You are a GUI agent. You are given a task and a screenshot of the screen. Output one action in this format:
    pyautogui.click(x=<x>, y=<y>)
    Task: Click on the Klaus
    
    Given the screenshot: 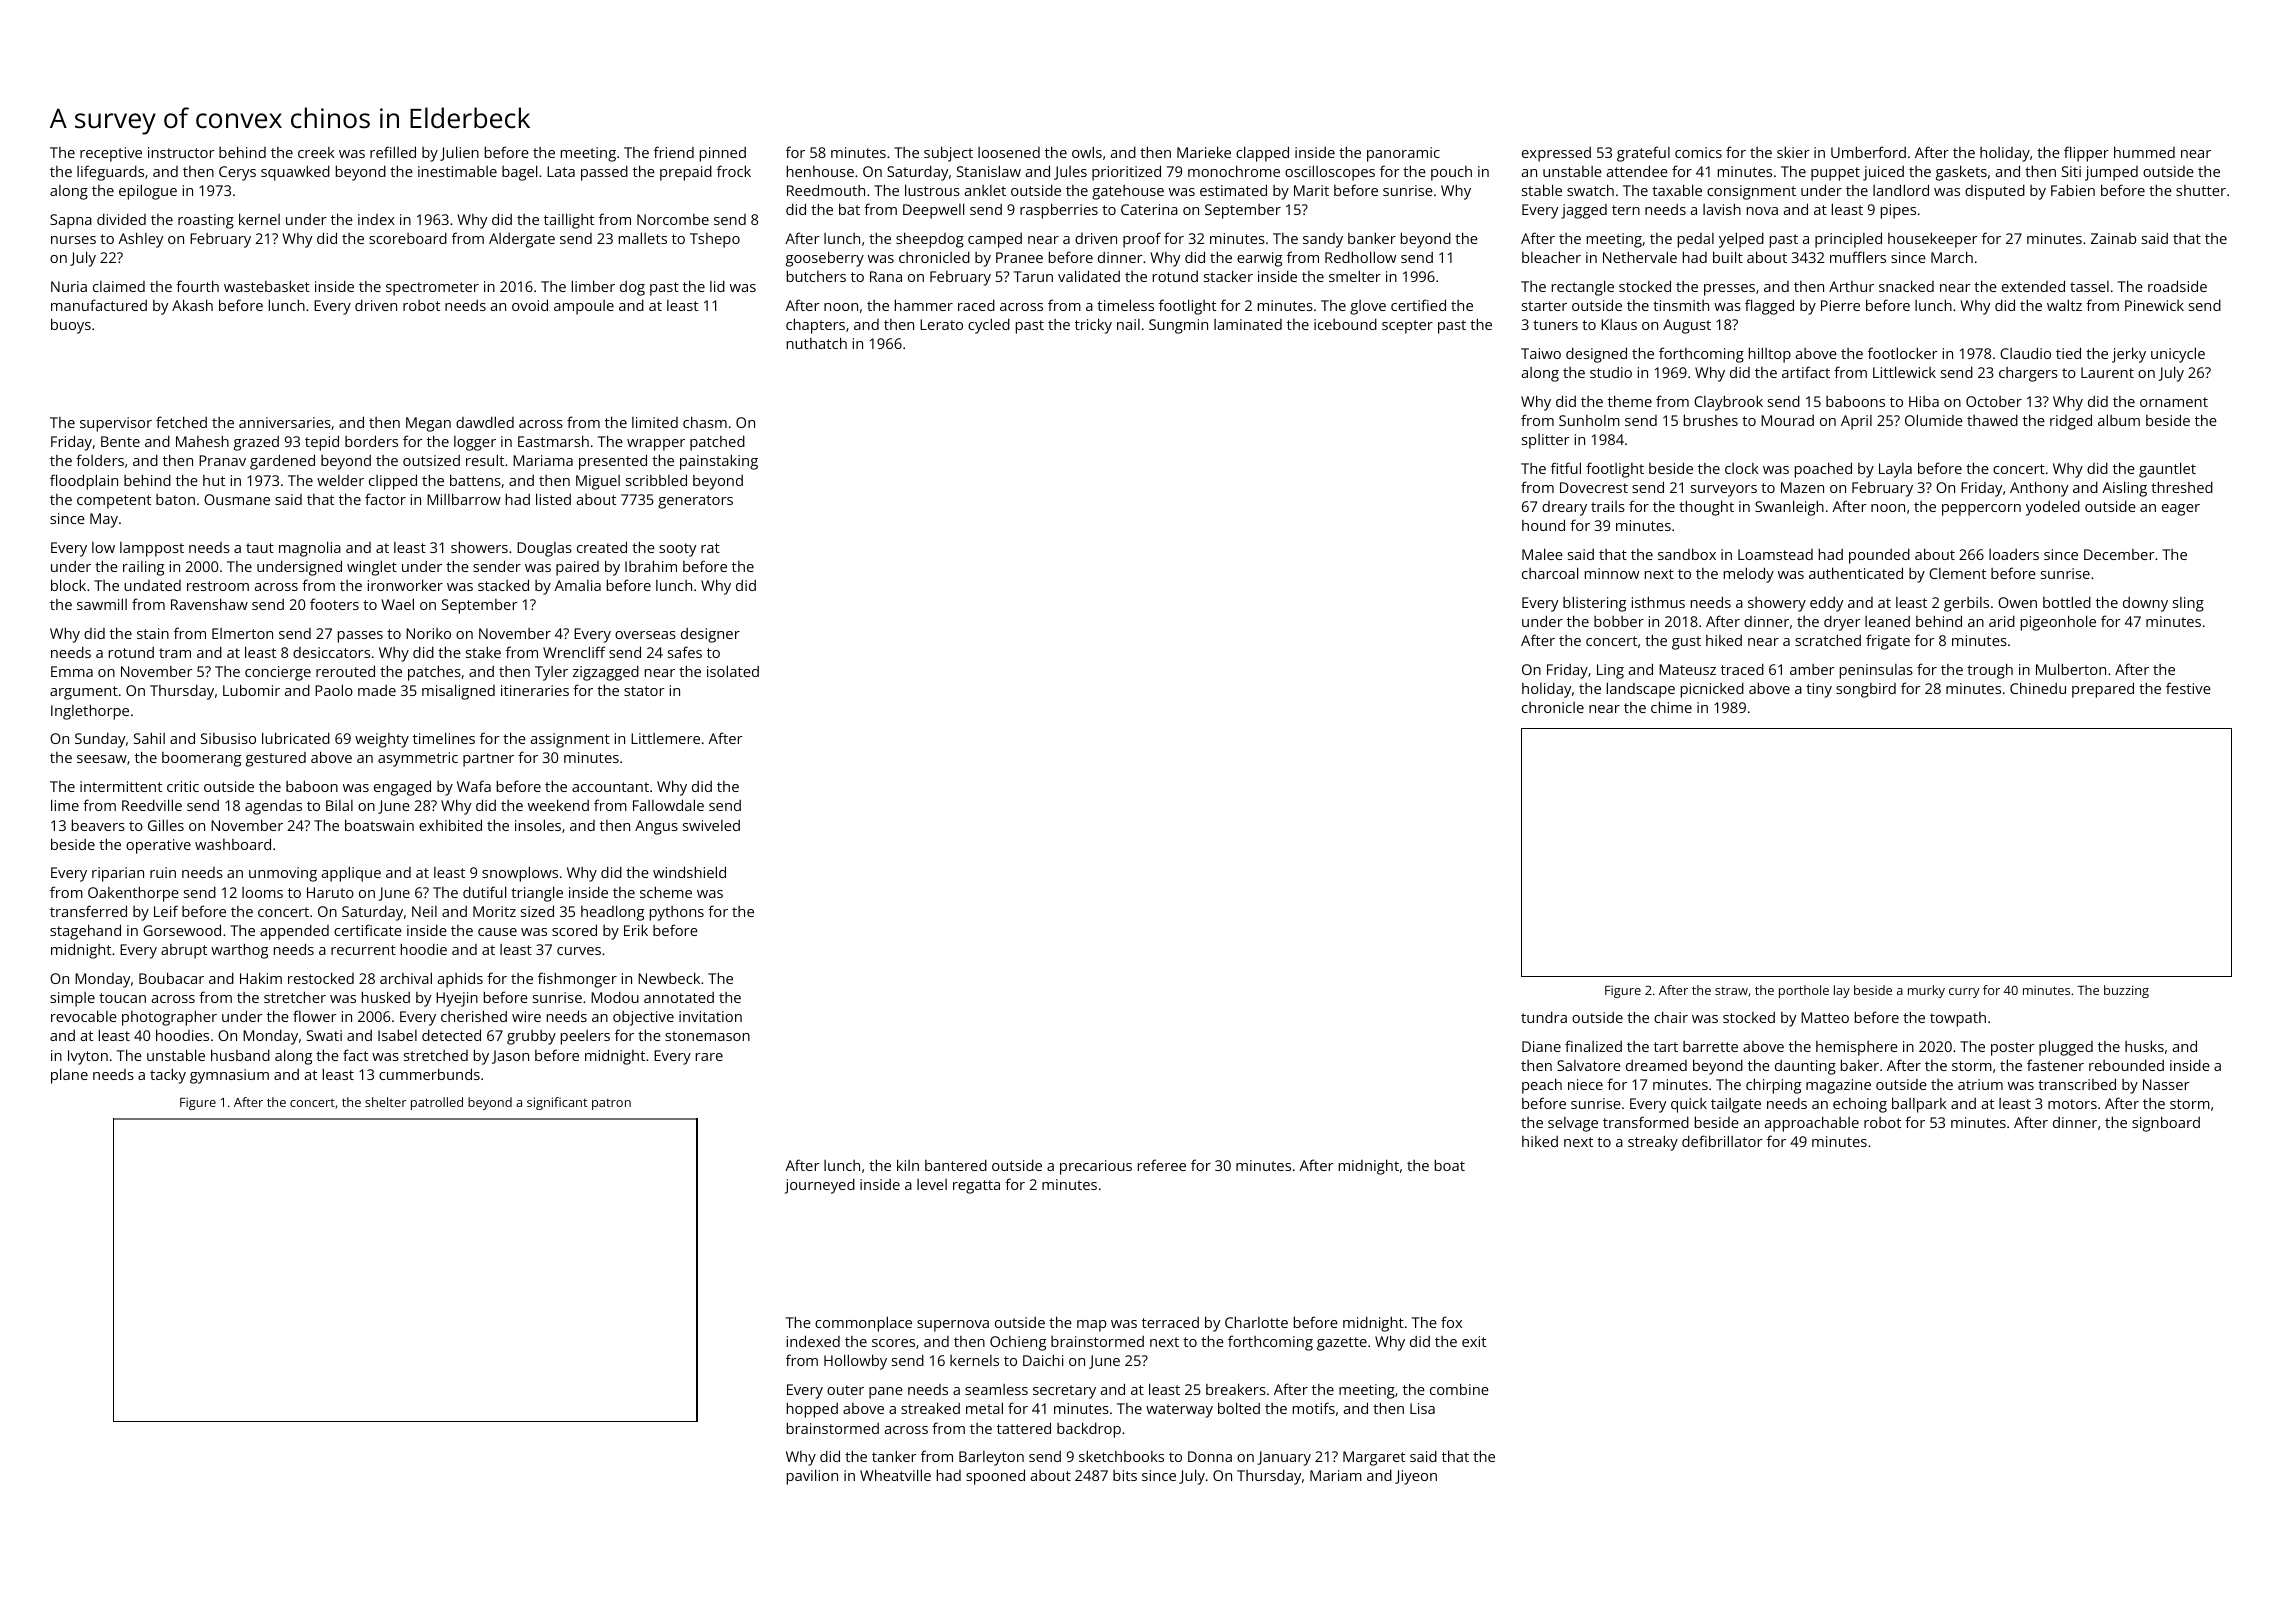 What is the action you would take?
    pyautogui.click(x=1619, y=324)
